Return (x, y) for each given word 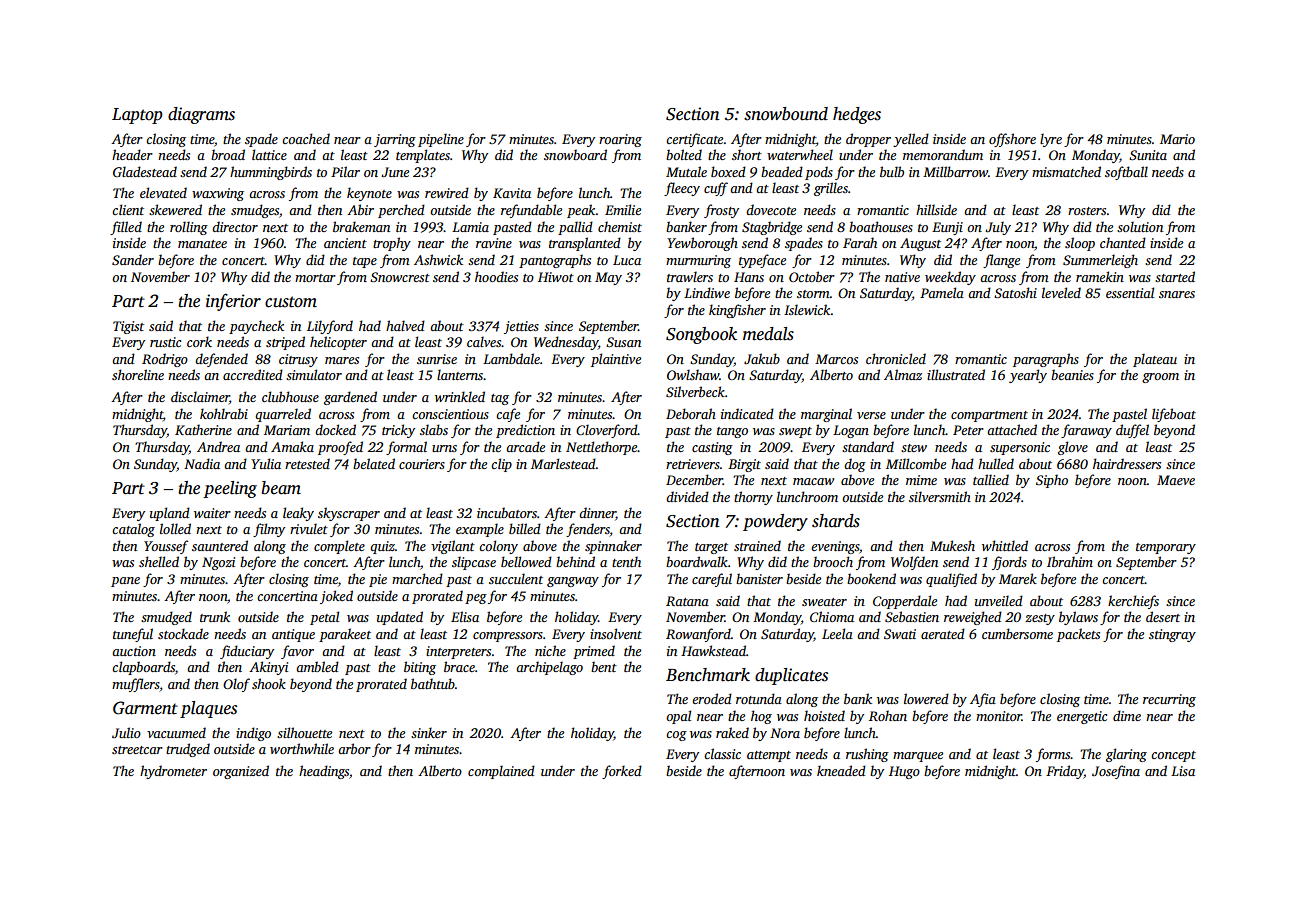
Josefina (1116, 772)
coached (306, 138)
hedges (857, 115)
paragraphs (1046, 360)
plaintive (616, 360)
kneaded (841, 770)
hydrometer (173, 772)
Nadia (202, 463)
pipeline (441, 140)
